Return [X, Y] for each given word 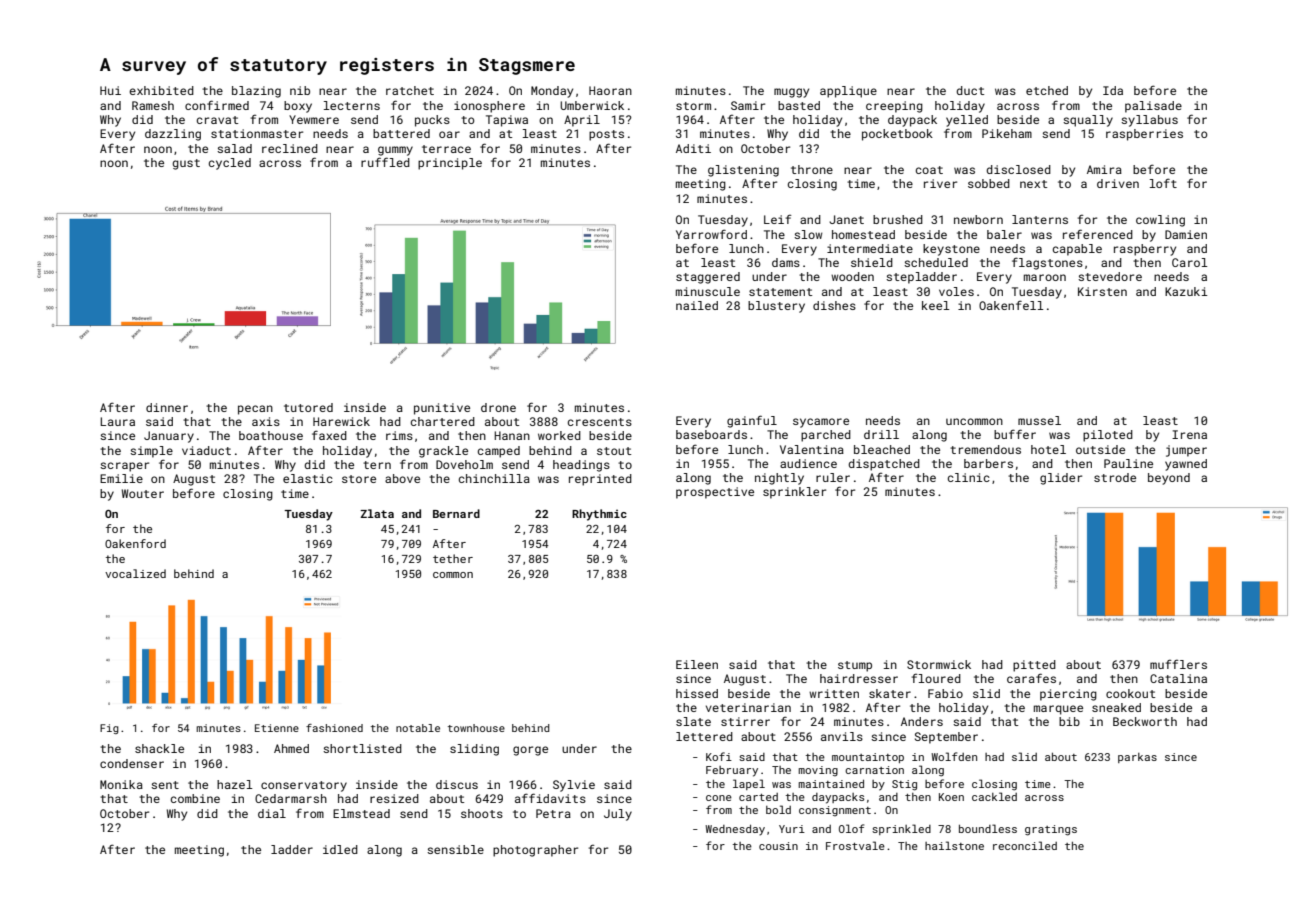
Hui [110, 90]
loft [1163, 183]
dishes [834, 305]
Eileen [697, 664]
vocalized [135, 573]
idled [340, 849]
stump [855, 666]
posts [606, 135]
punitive [442, 409]
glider [1061, 479]
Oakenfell [1011, 305]
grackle [443, 452]
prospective [715, 493]
